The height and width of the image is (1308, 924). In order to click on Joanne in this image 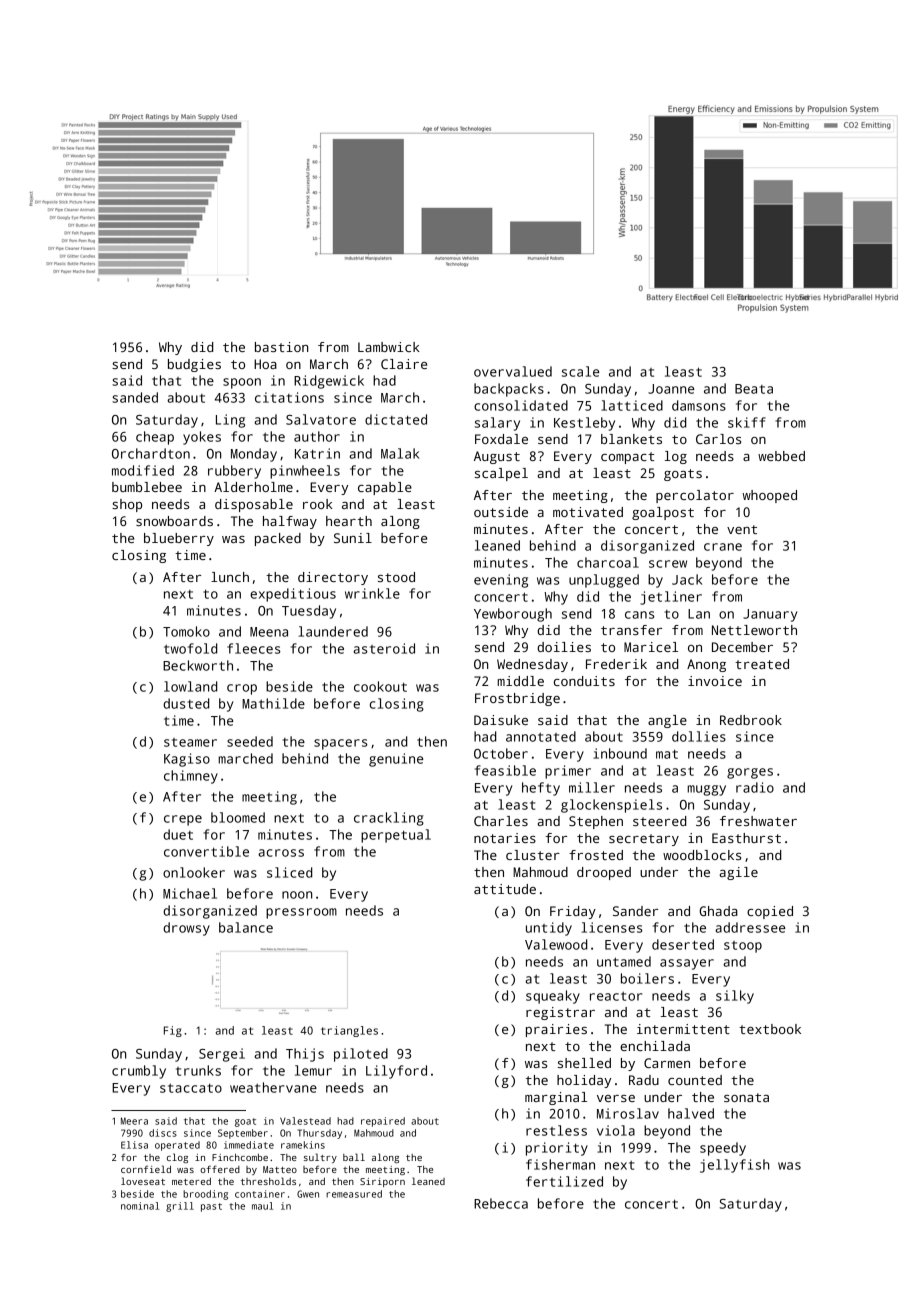, I will do `click(671, 389)`.
